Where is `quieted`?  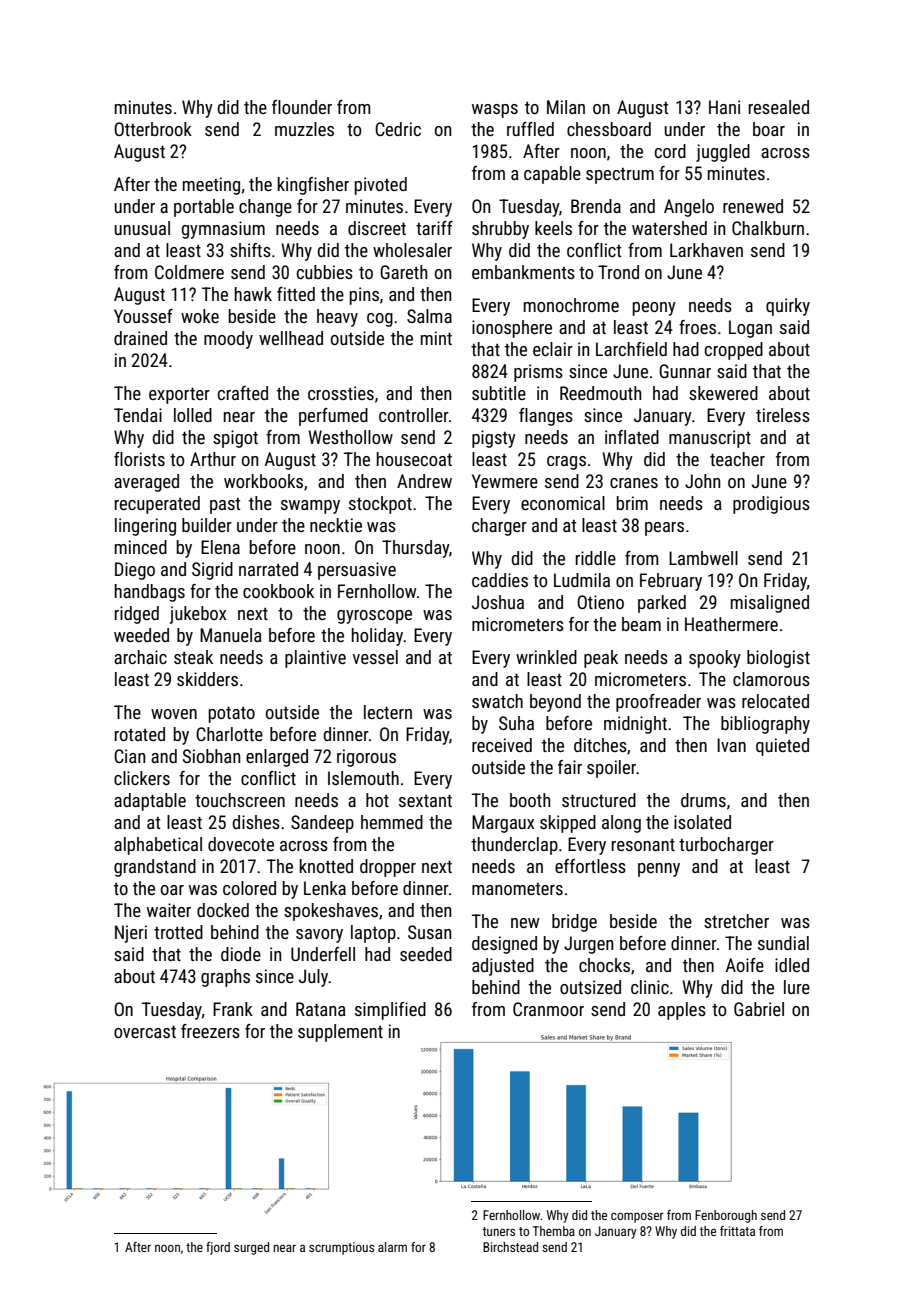 quieted is located at coordinates (782, 747).
